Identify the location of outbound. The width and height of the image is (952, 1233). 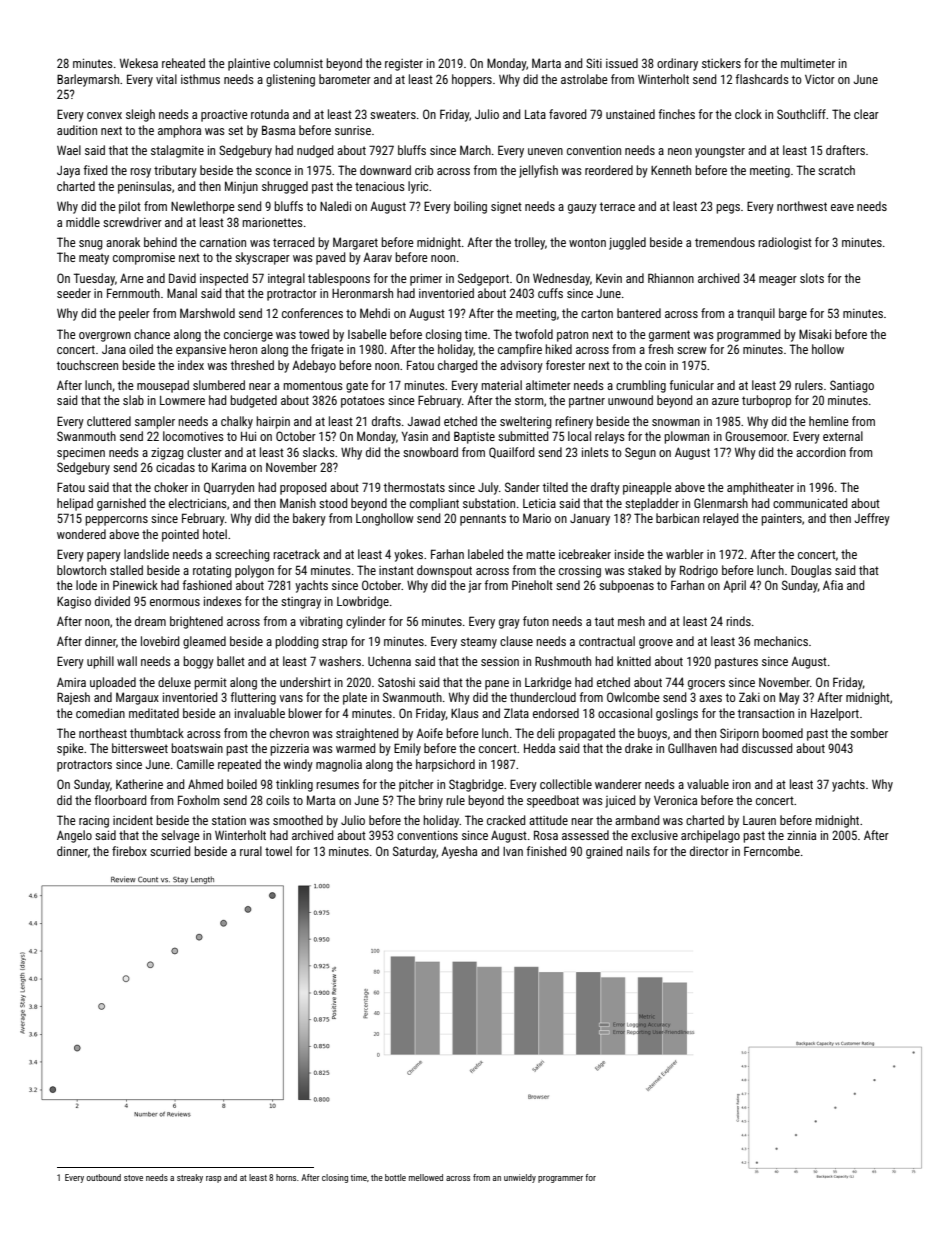
(103, 1177).
